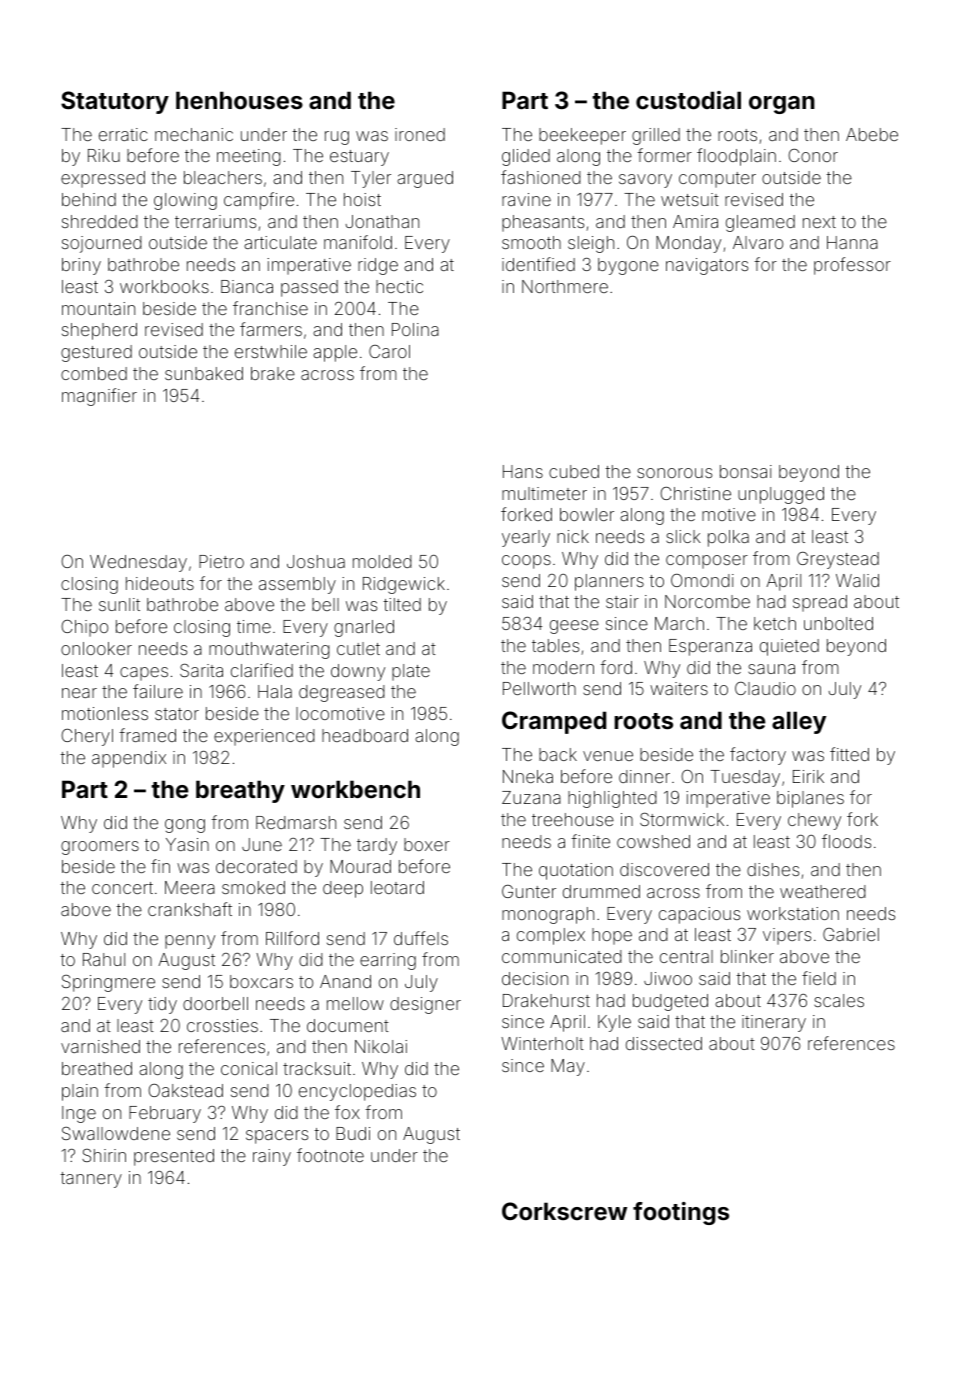 The height and width of the image is (1394, 963). Describe the element at coordinates (388, 961) in the image. I see `earring` at that location.
